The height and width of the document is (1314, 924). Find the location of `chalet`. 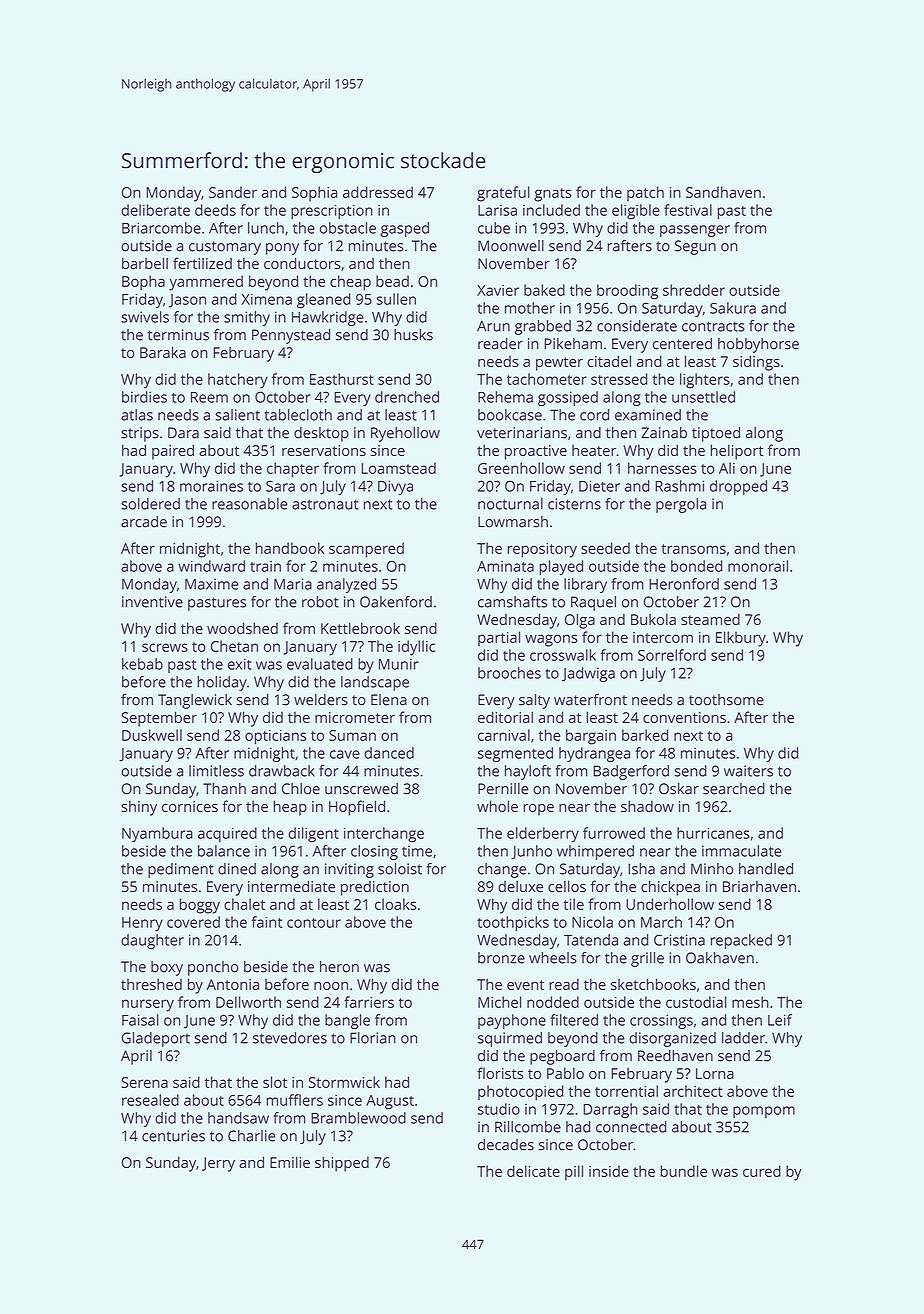

chalet is located at coordinates (244, 904).
